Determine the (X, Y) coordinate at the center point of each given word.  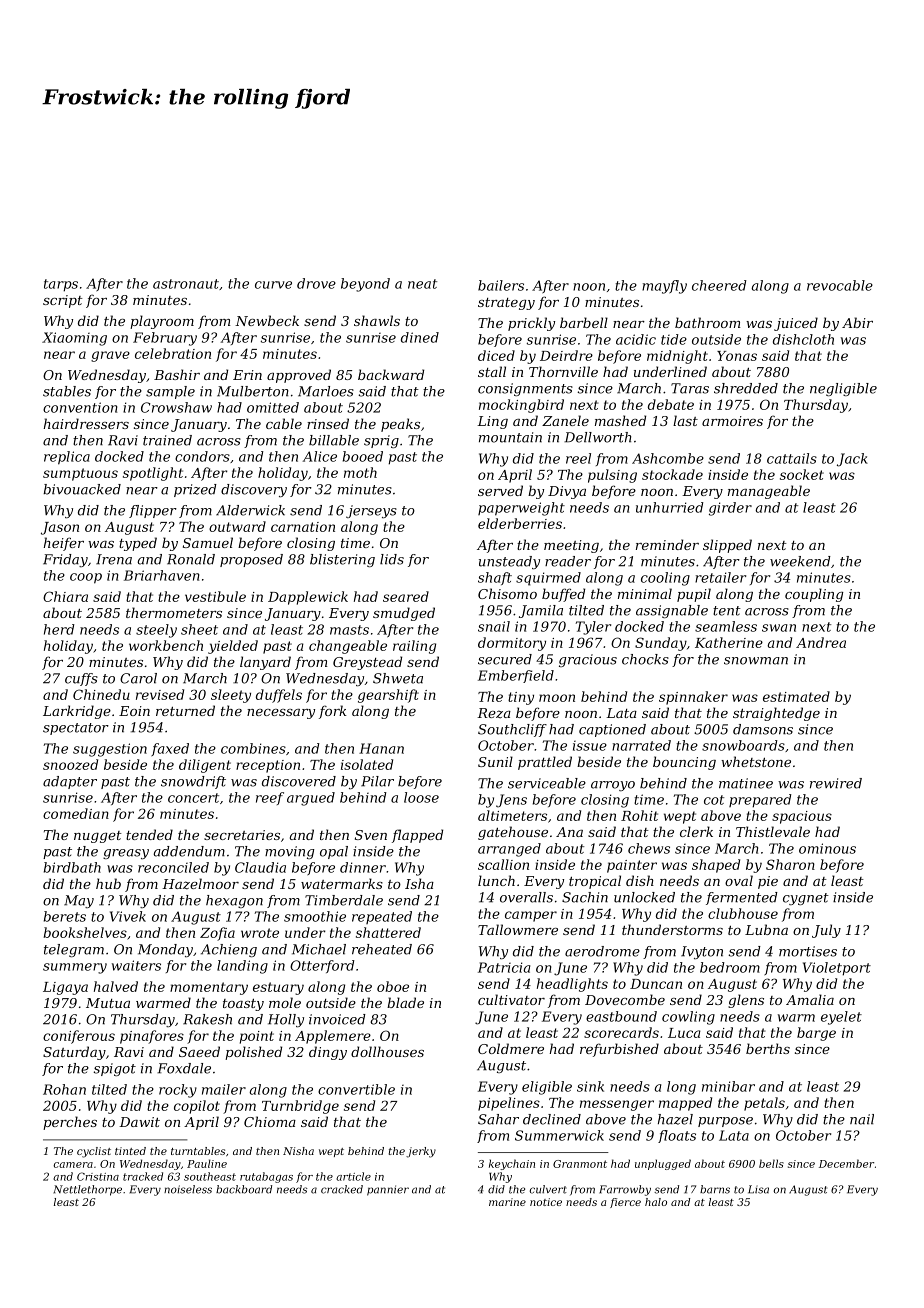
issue (590, 746)
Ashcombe (668, 458)
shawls (377, 320)
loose (421, 797)
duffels (279, 696)
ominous (827, 848)
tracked (143, 1176)
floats (677, 1136)
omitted (273, 407)
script (63, 301)
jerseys (371, 511)
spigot (115, 1069)
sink (590, 1086)
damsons (763, 729)
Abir (857, 322)
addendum (189, 851)
